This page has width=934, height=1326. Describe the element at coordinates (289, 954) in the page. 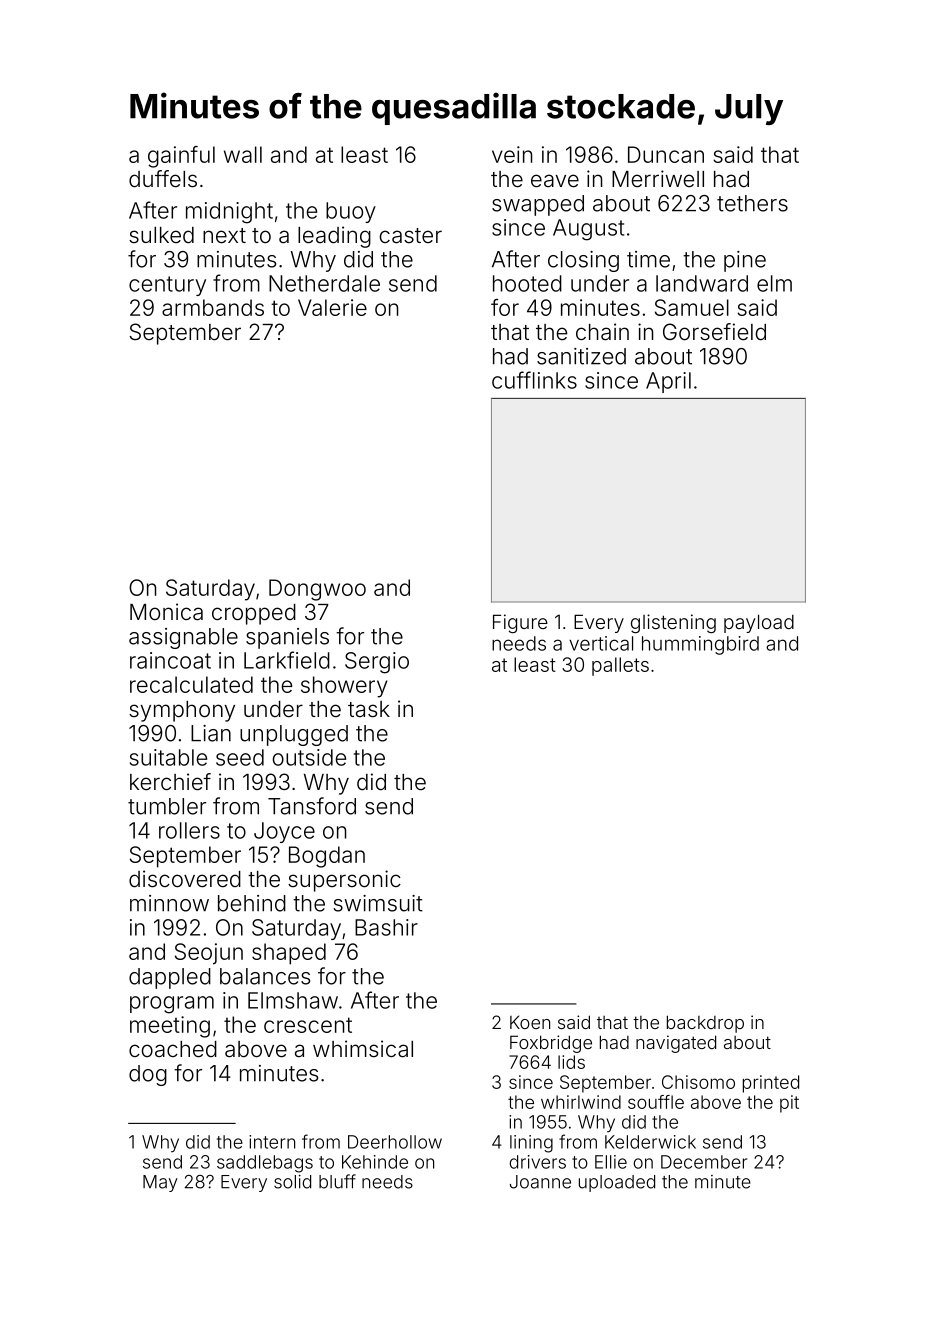

I see `shaped` at that location.
